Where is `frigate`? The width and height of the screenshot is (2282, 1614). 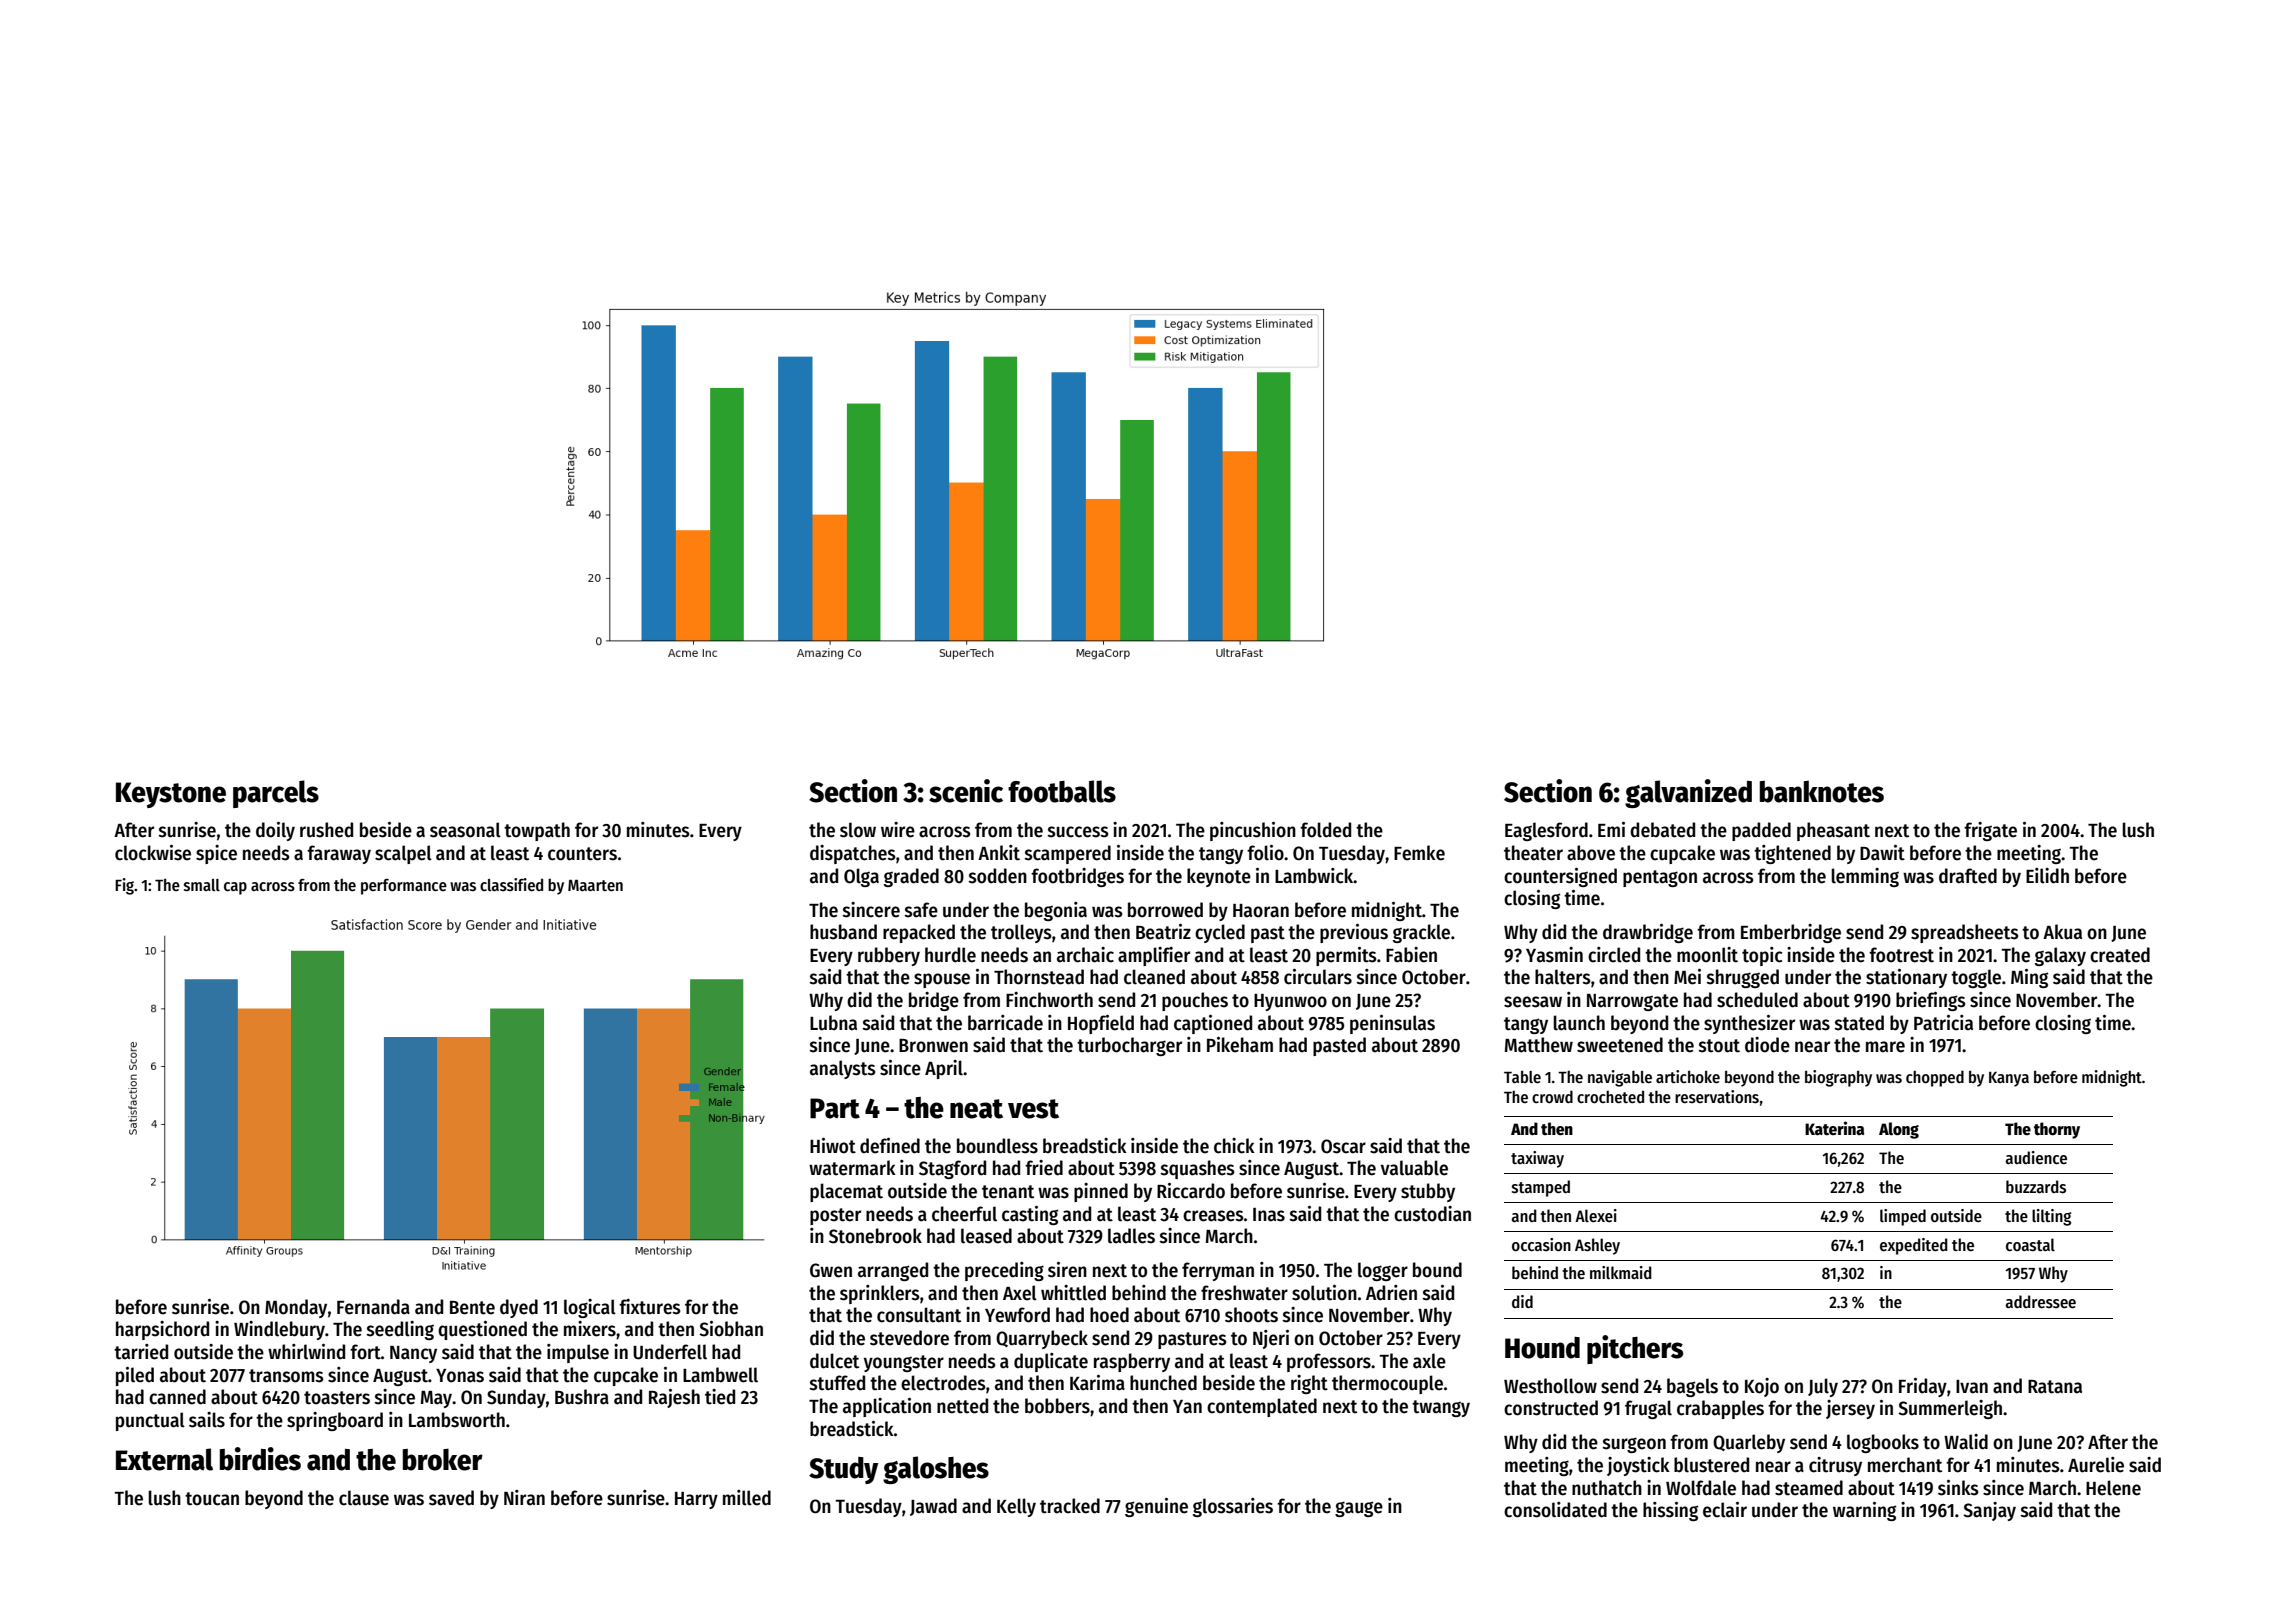
frigate is located at coordinates (1990, 831).
